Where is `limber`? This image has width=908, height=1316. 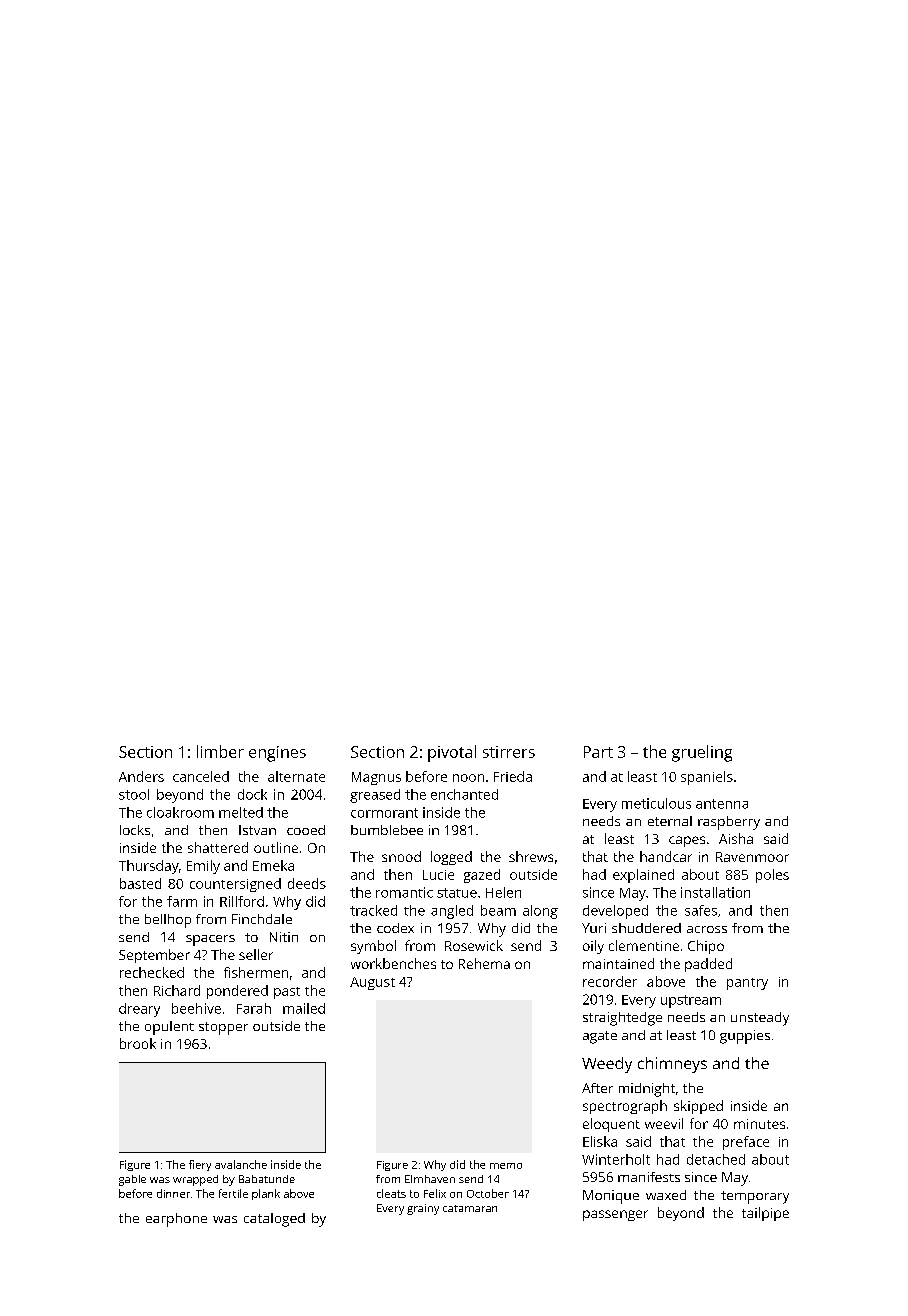
limber is located at coordinates (220, 751).
